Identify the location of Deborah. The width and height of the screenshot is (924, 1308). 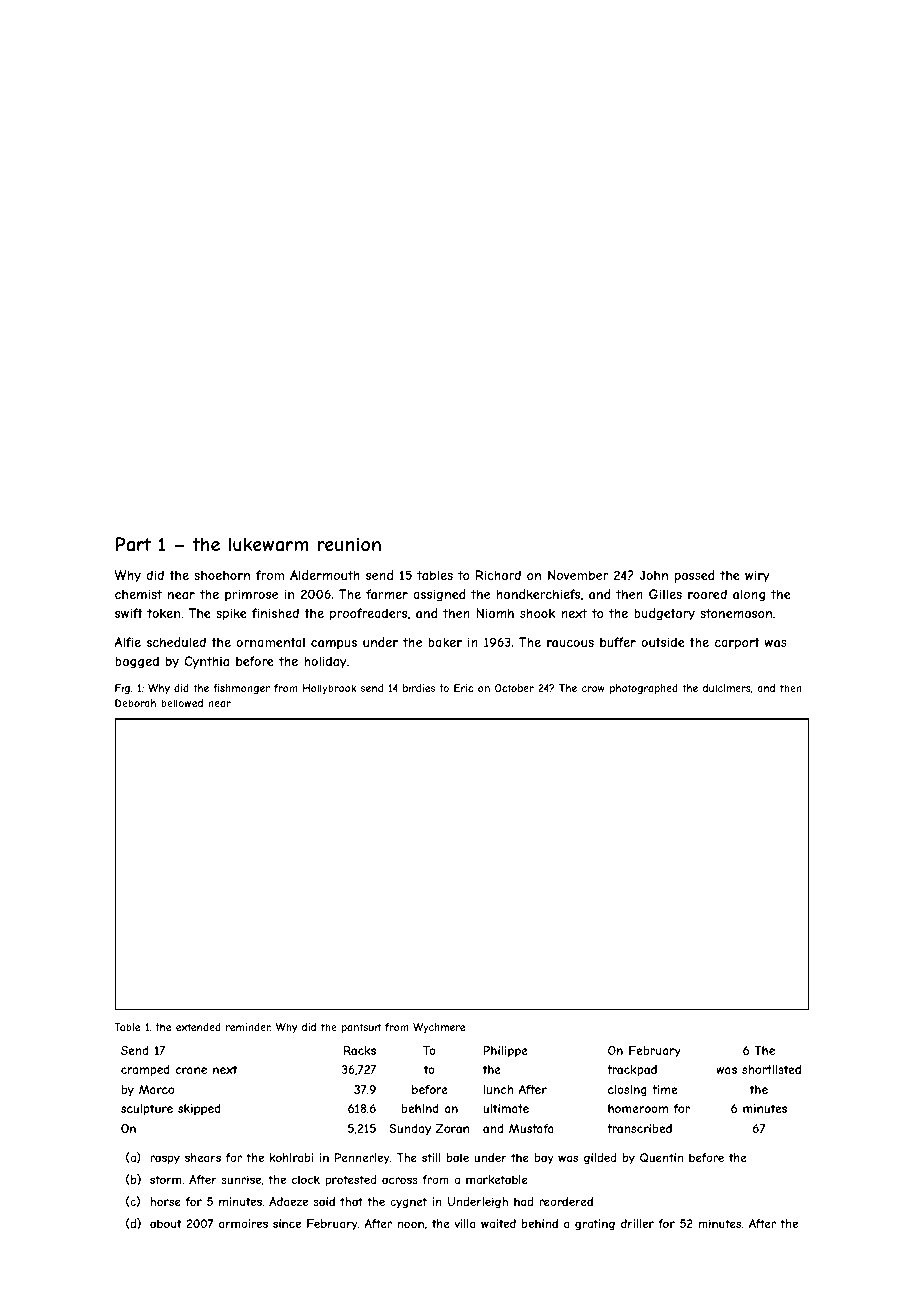
(135, 703).
